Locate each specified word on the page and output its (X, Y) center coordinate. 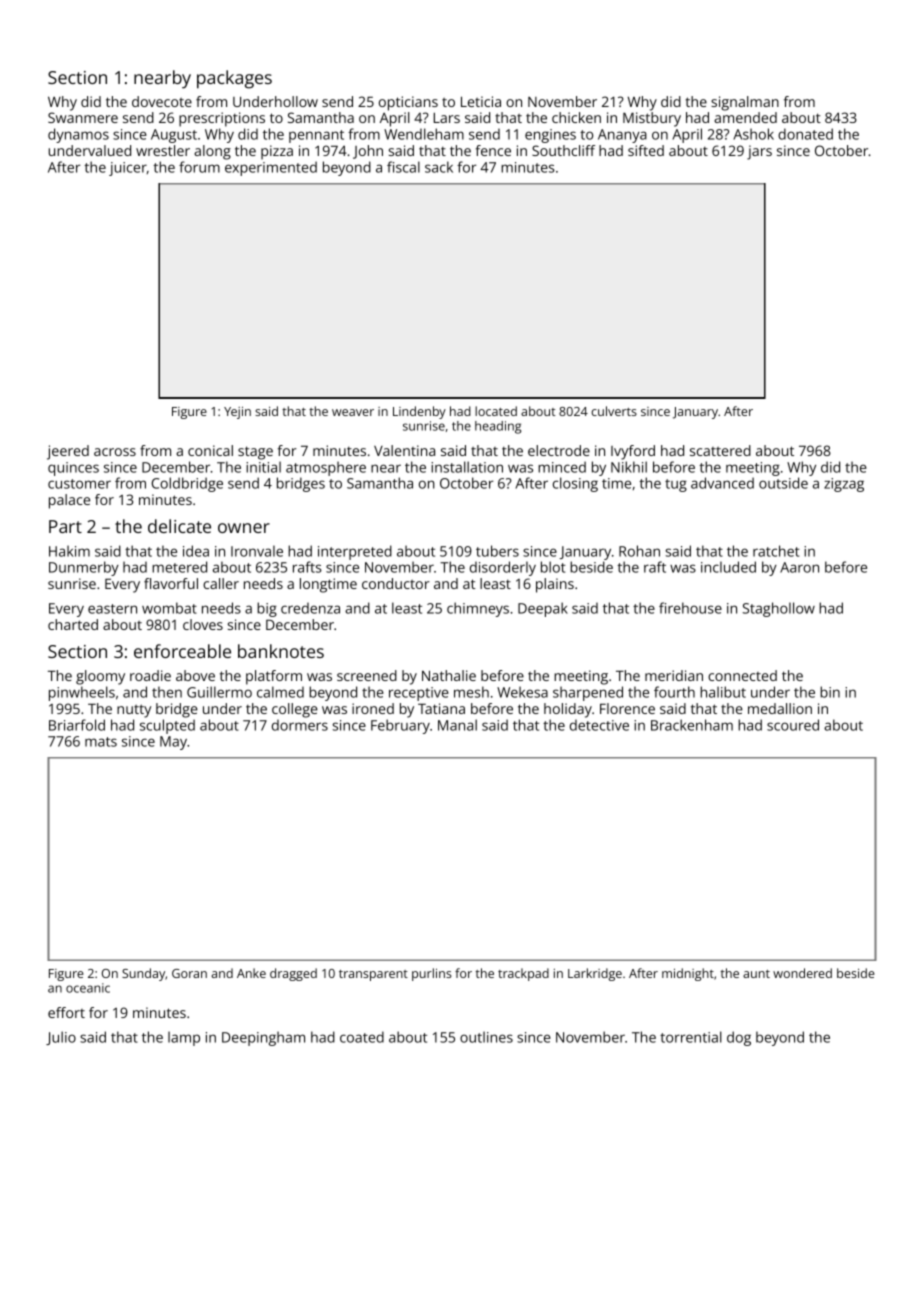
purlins (432, 974)
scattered (720, 450)
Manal (457, 725)
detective (599, 725)
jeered (68, 452)
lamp (184, 1038)
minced (562, 467)
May (173, 743)
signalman (745, 103)
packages (234, 79)
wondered (802, 973)
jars (759, 152)
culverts (614, 411)
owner (244, 528)
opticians (408, 103)
